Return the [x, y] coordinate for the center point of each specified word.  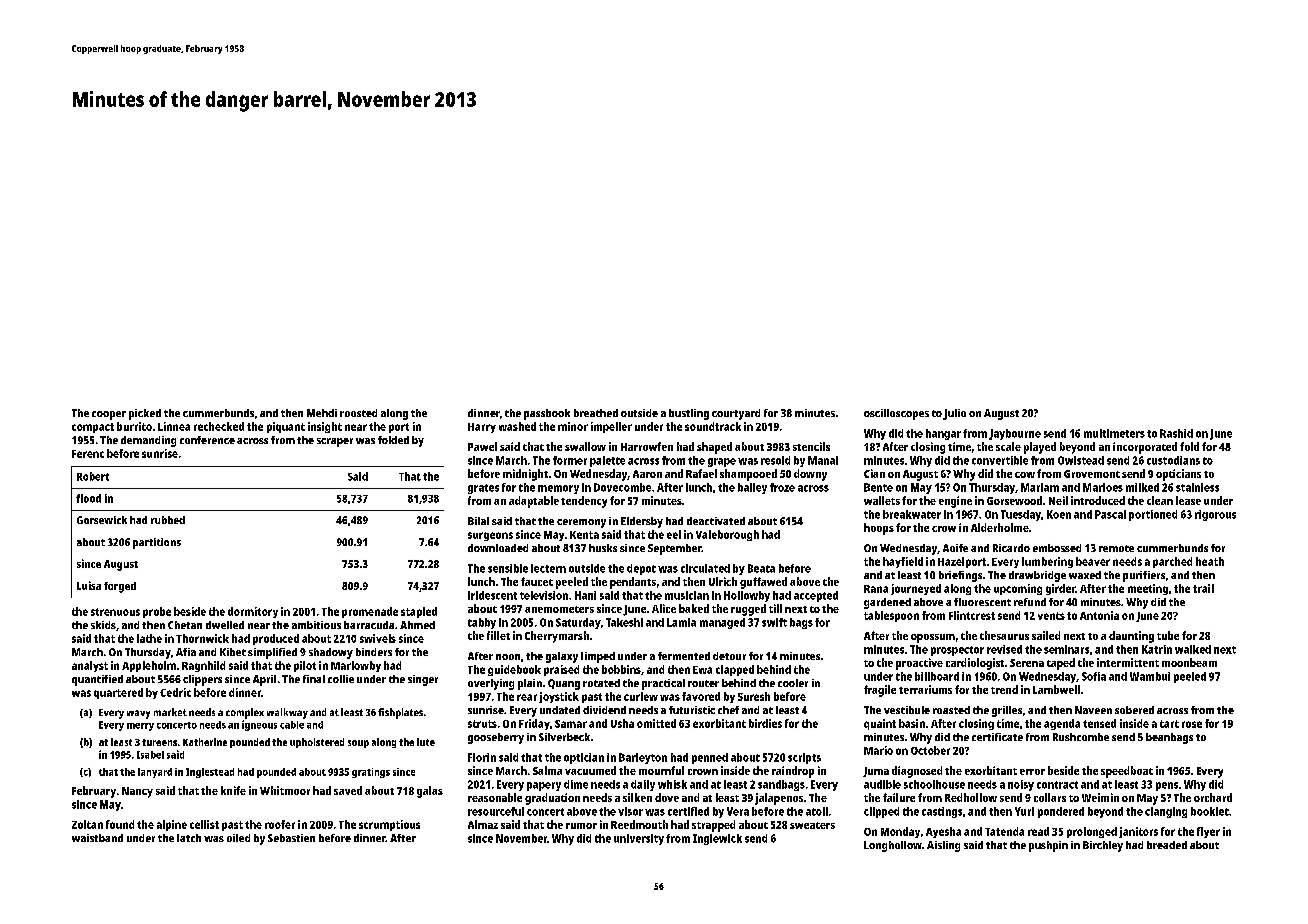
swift [774, 622]
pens [1167, 786]
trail [1203, 588]
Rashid [1176, 433]
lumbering [1047, 562]
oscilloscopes [896, 414]
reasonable [495, 797]
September [675, 549]
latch [189, 838]
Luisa [89, 585]
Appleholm [149, 666]
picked [145, 414]
